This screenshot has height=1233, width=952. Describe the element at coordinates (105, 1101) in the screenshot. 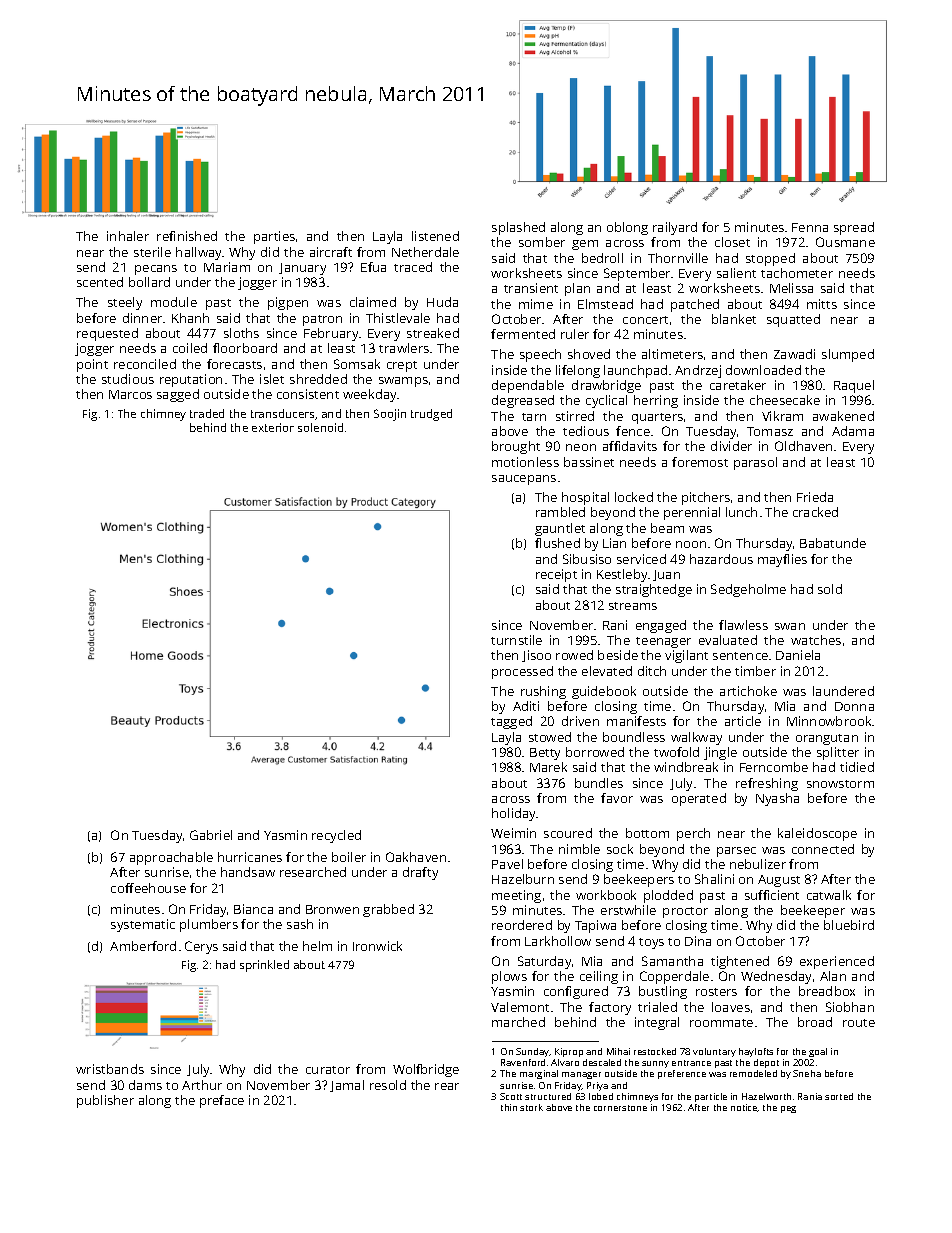

I see `publisher` at that location.
